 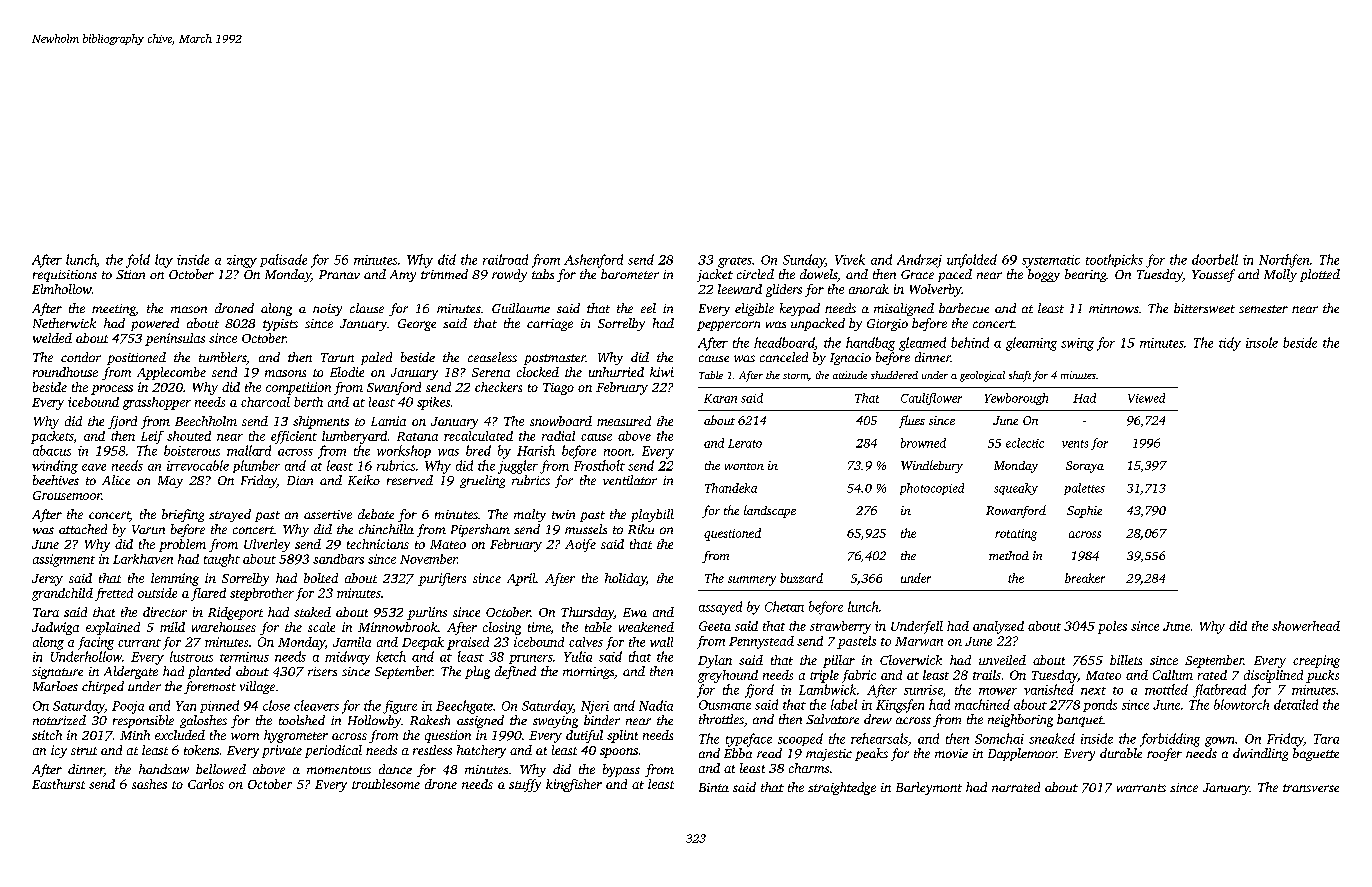 I want to click on troublesome, so click(x=386, y=784).
